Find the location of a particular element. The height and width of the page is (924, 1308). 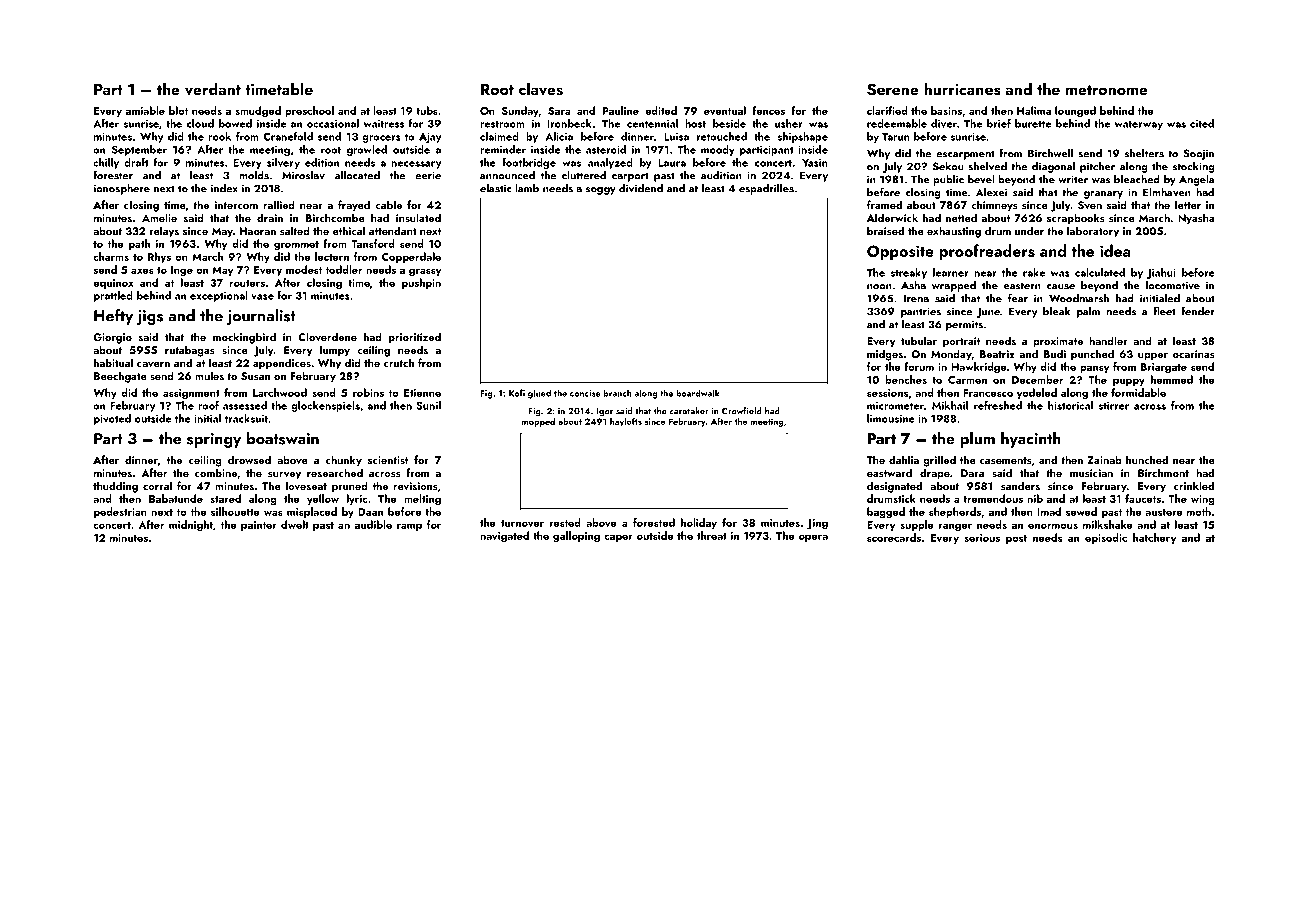

centennial is located at coordinates (652, 123).
